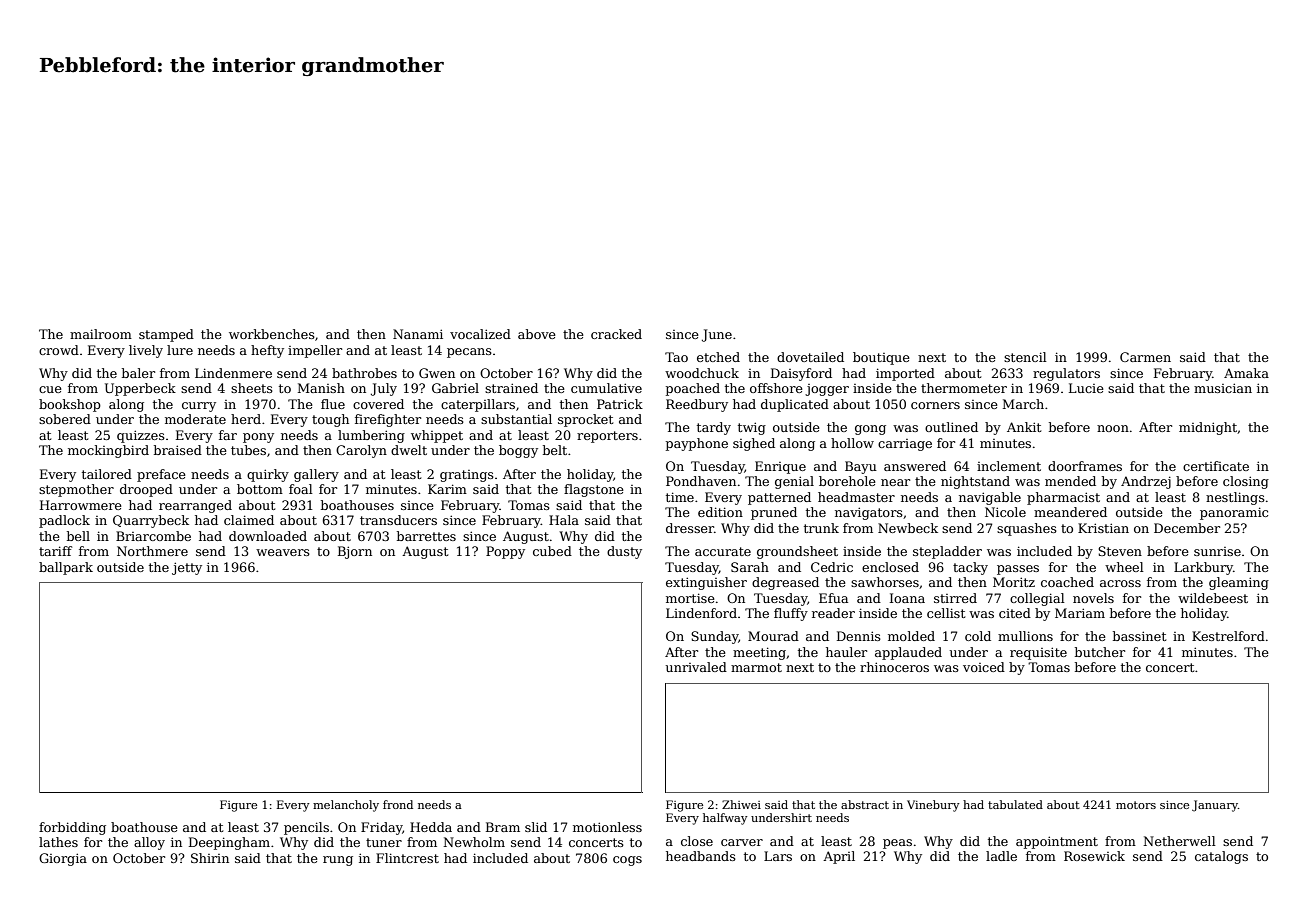 Image resolution: width=1308 pixels, height=924 pixels. Describe the element at coordinates (338, 861) in the screenshot. I see `rung` at that location.
